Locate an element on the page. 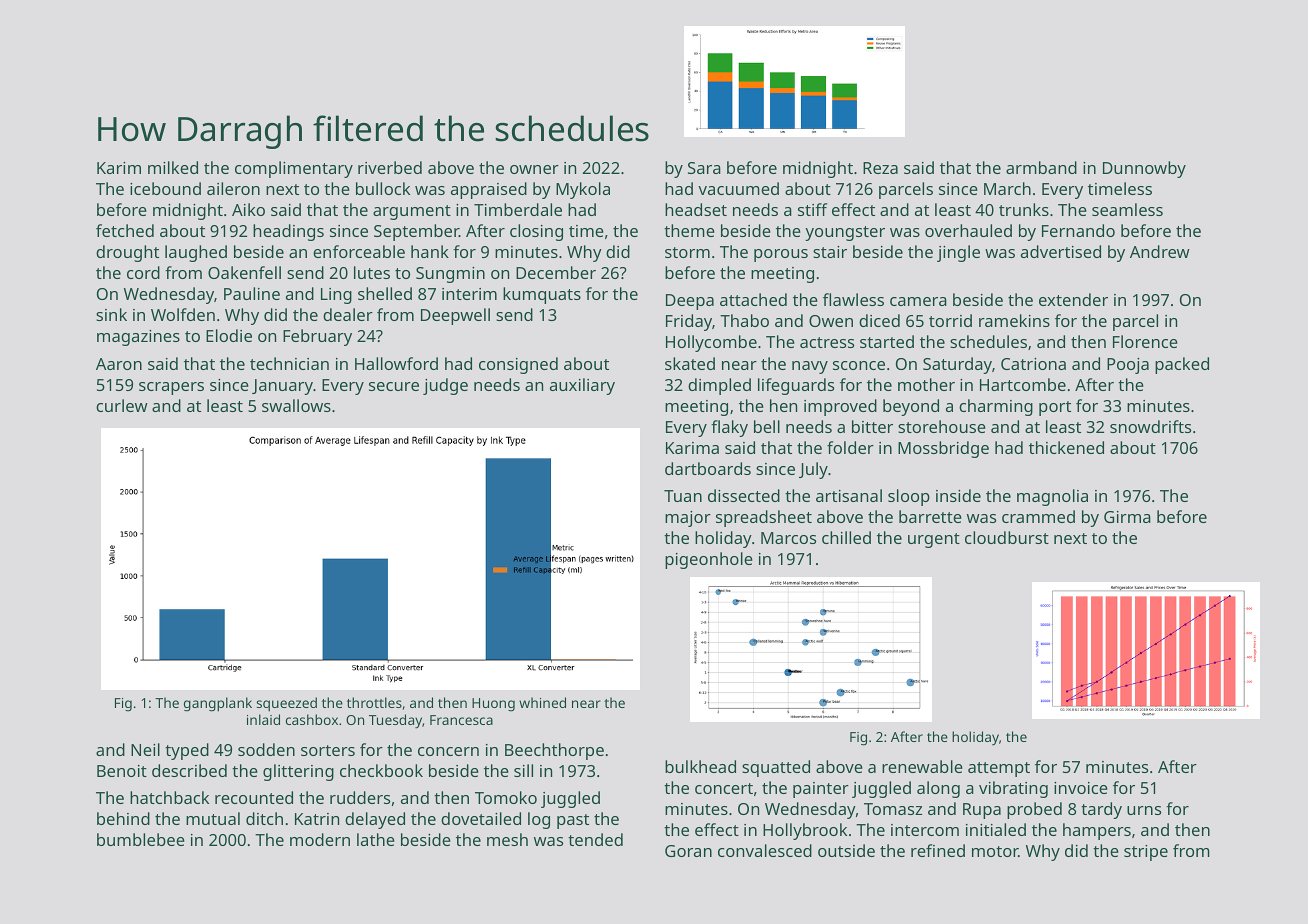 This page has height=924, width=1308. Neil is located at coordinates (145, 749).
